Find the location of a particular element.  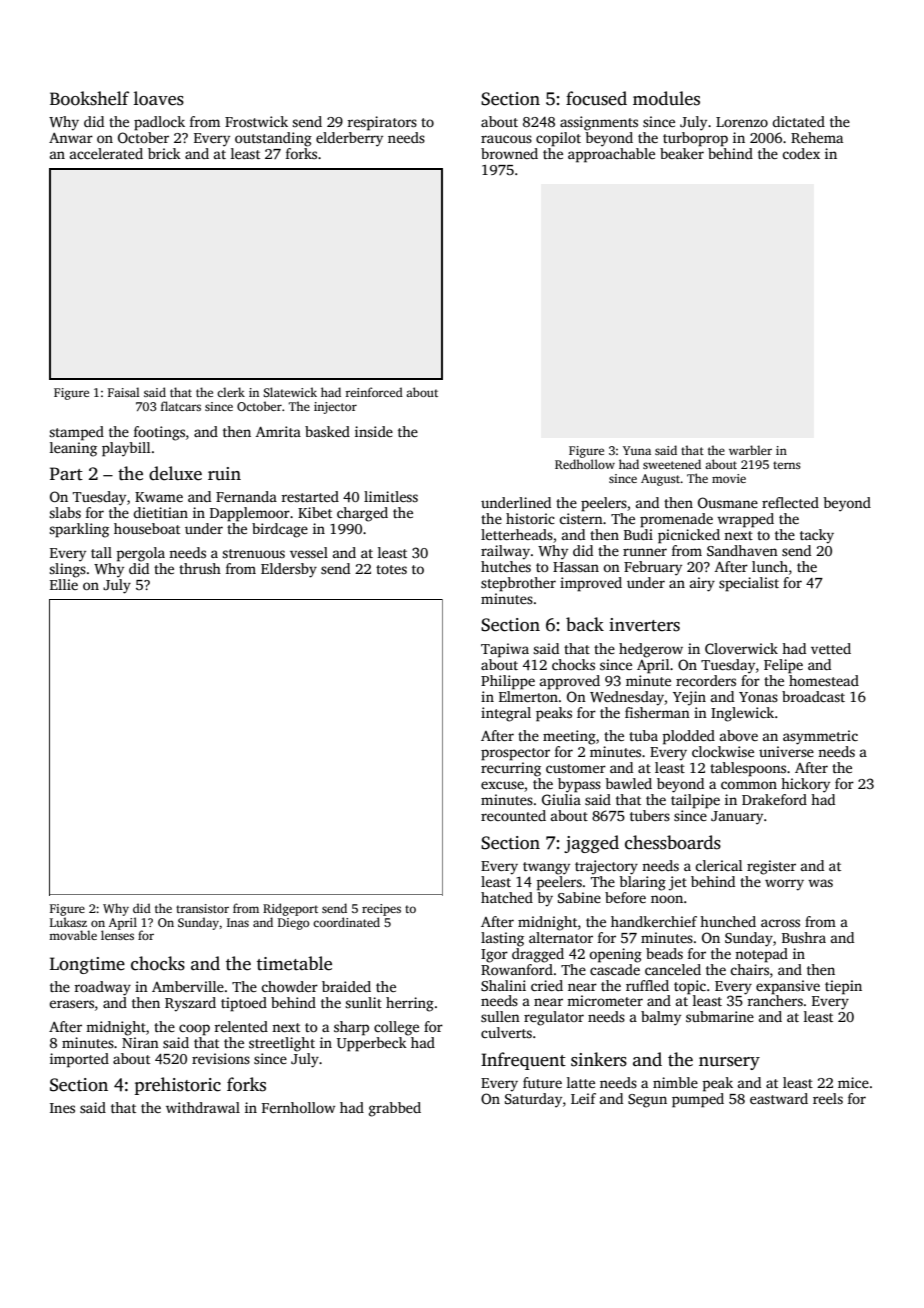

Elmerton is located at coordinates (528, 696).
